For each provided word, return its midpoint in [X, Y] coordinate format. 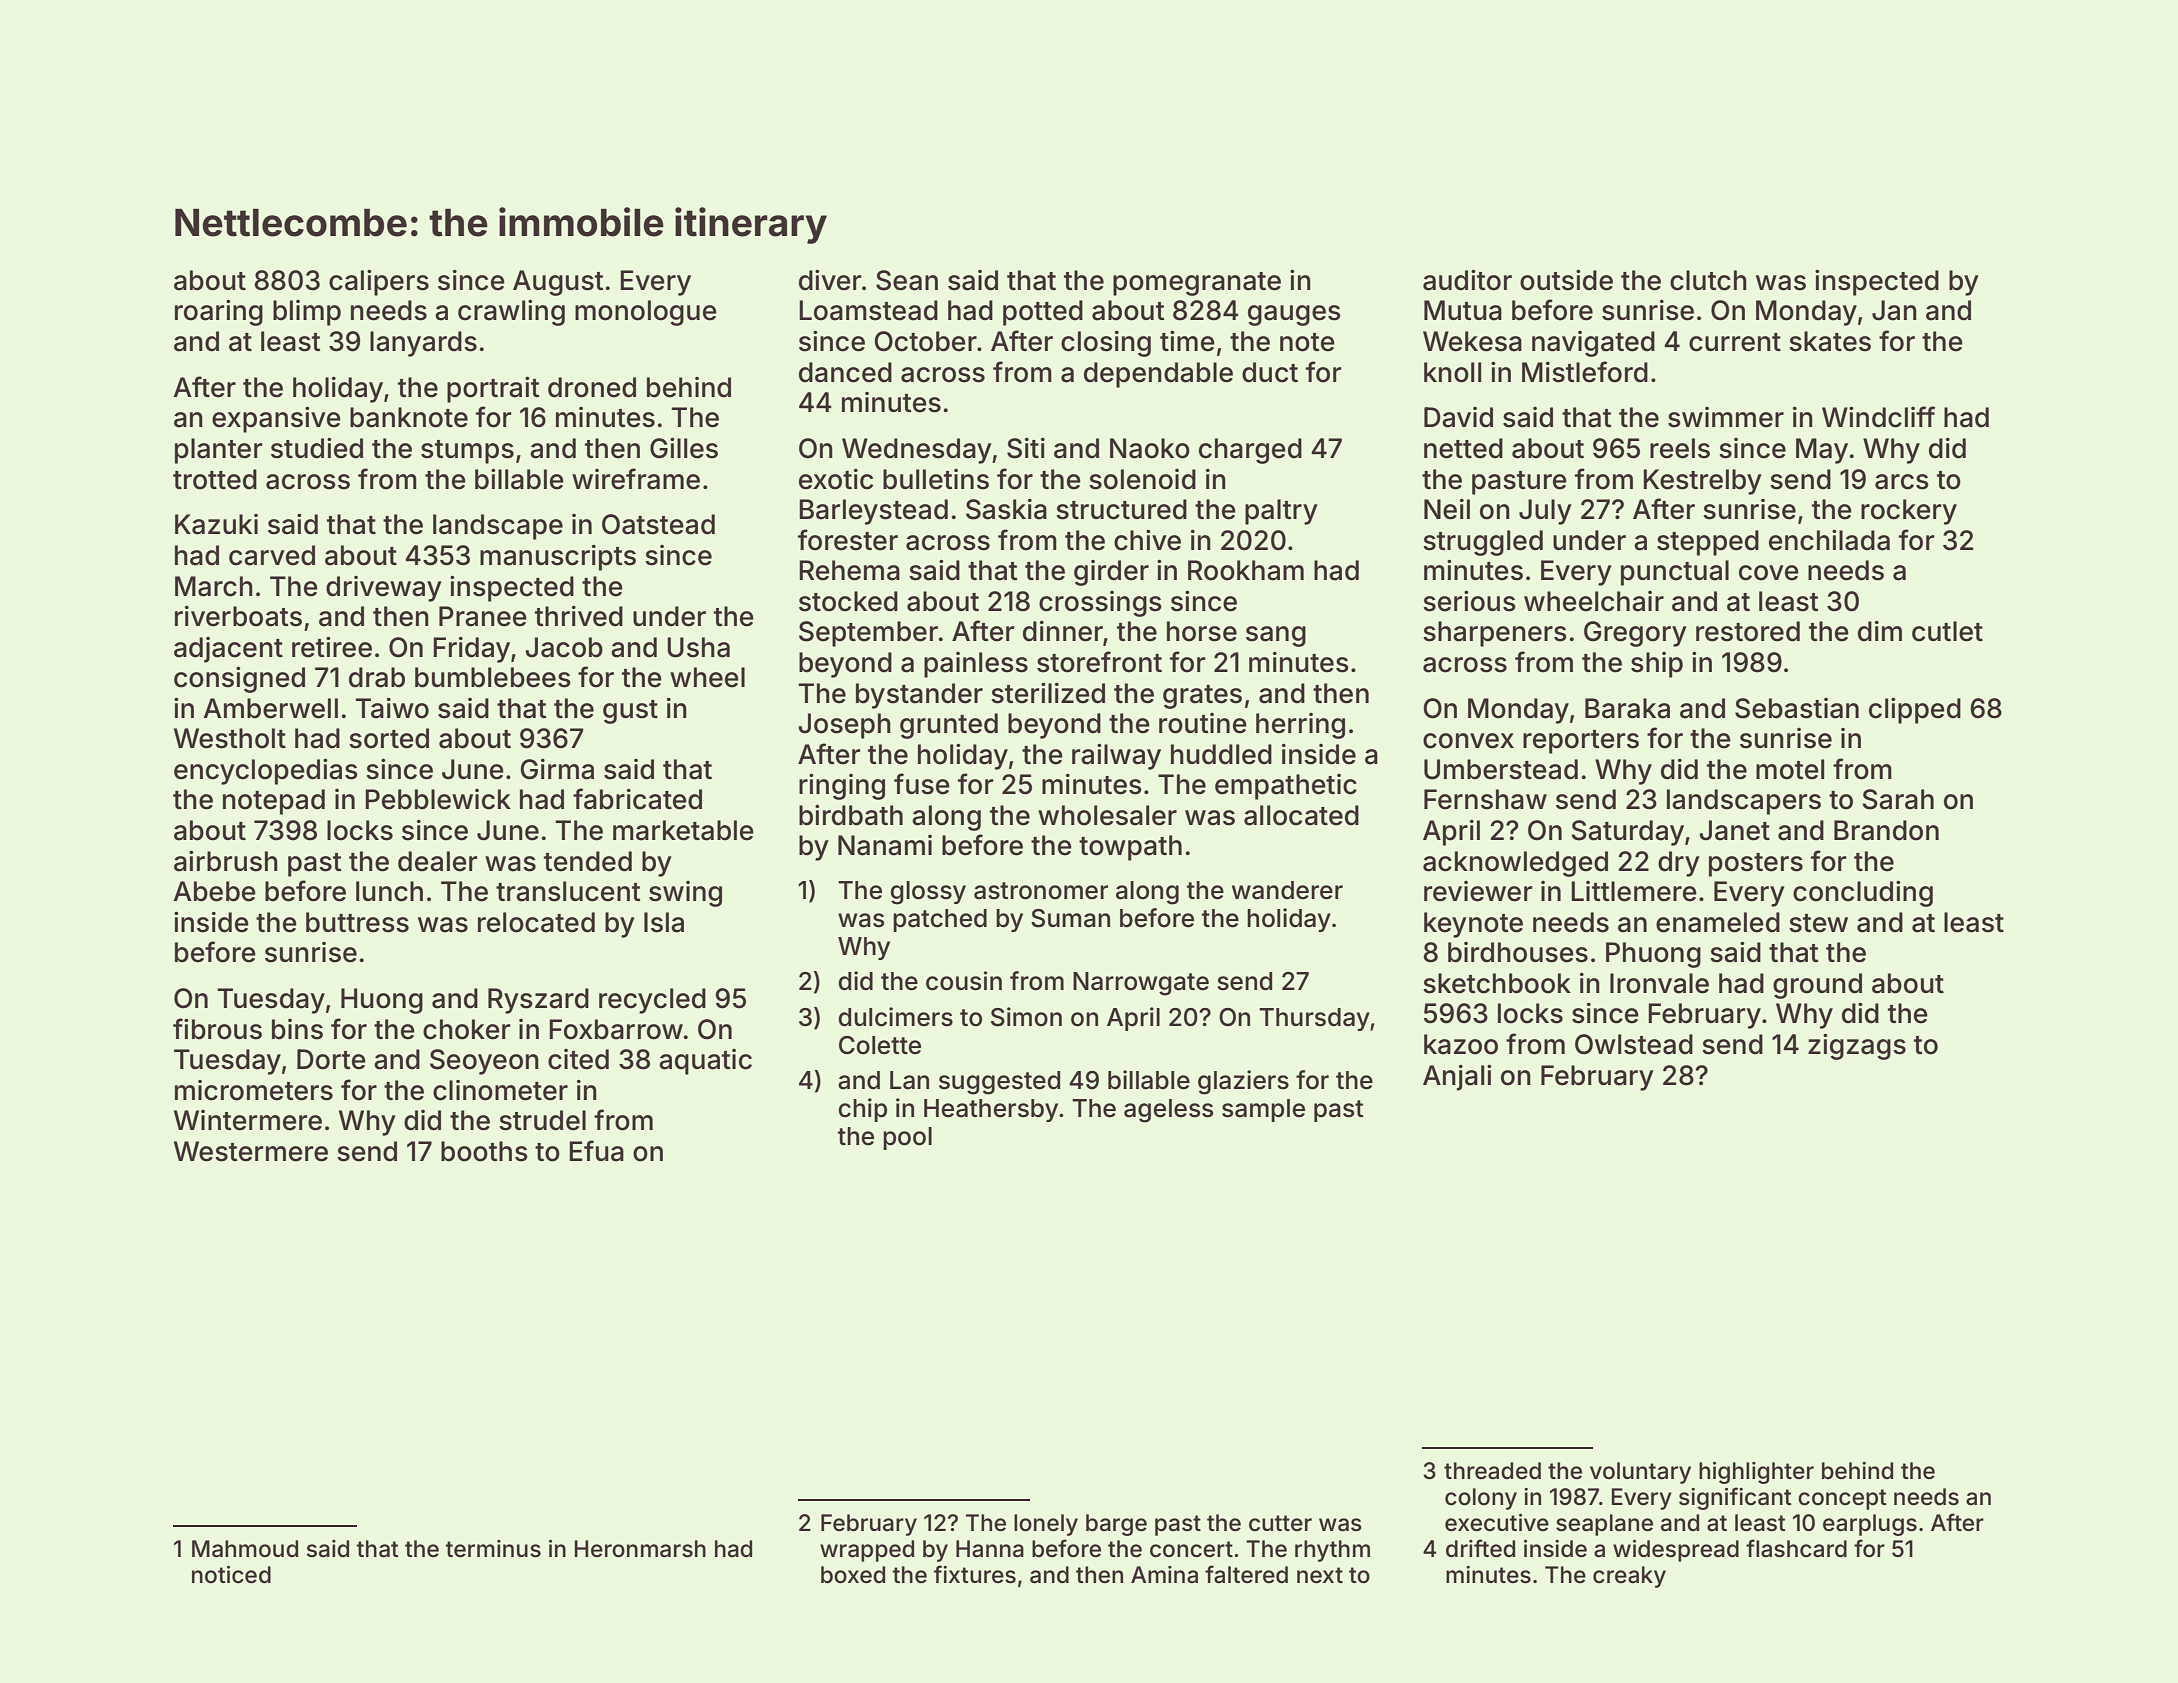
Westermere [251, 1151]
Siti [1026, 448]
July [1545, 512]
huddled [1221, 754]
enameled [1718, 922]
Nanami [885, 845]
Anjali [1457, 1077]
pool [907, 1138]
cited [578, 1059]
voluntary [1640, 1473]
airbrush [226, 861]
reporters [1581, 742]
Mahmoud [245, 1549]
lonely [1046, 1525]
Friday [471, 649]
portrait [493, 389]
